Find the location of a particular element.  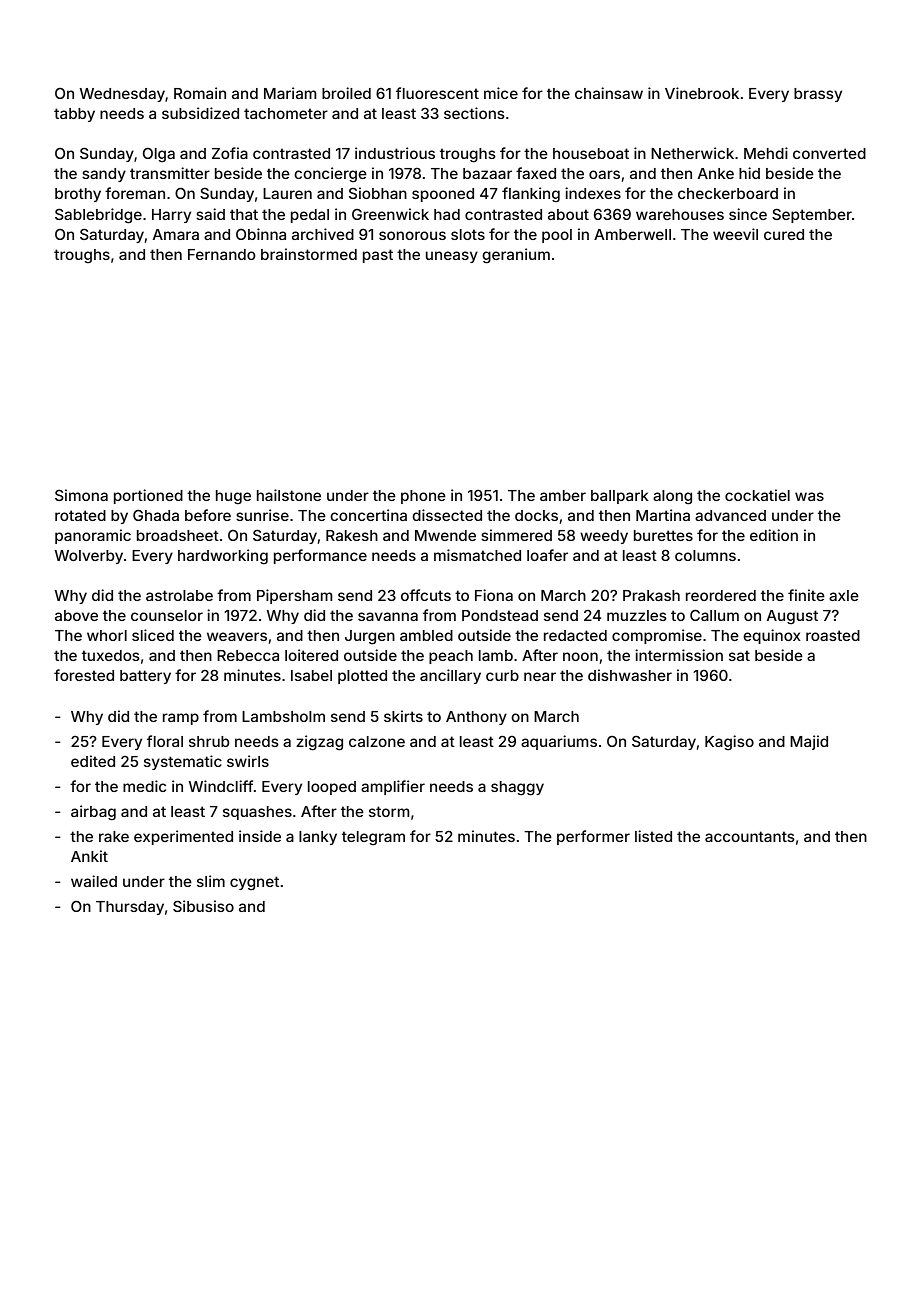

Wolverby is located at coordinates (89, 557).
